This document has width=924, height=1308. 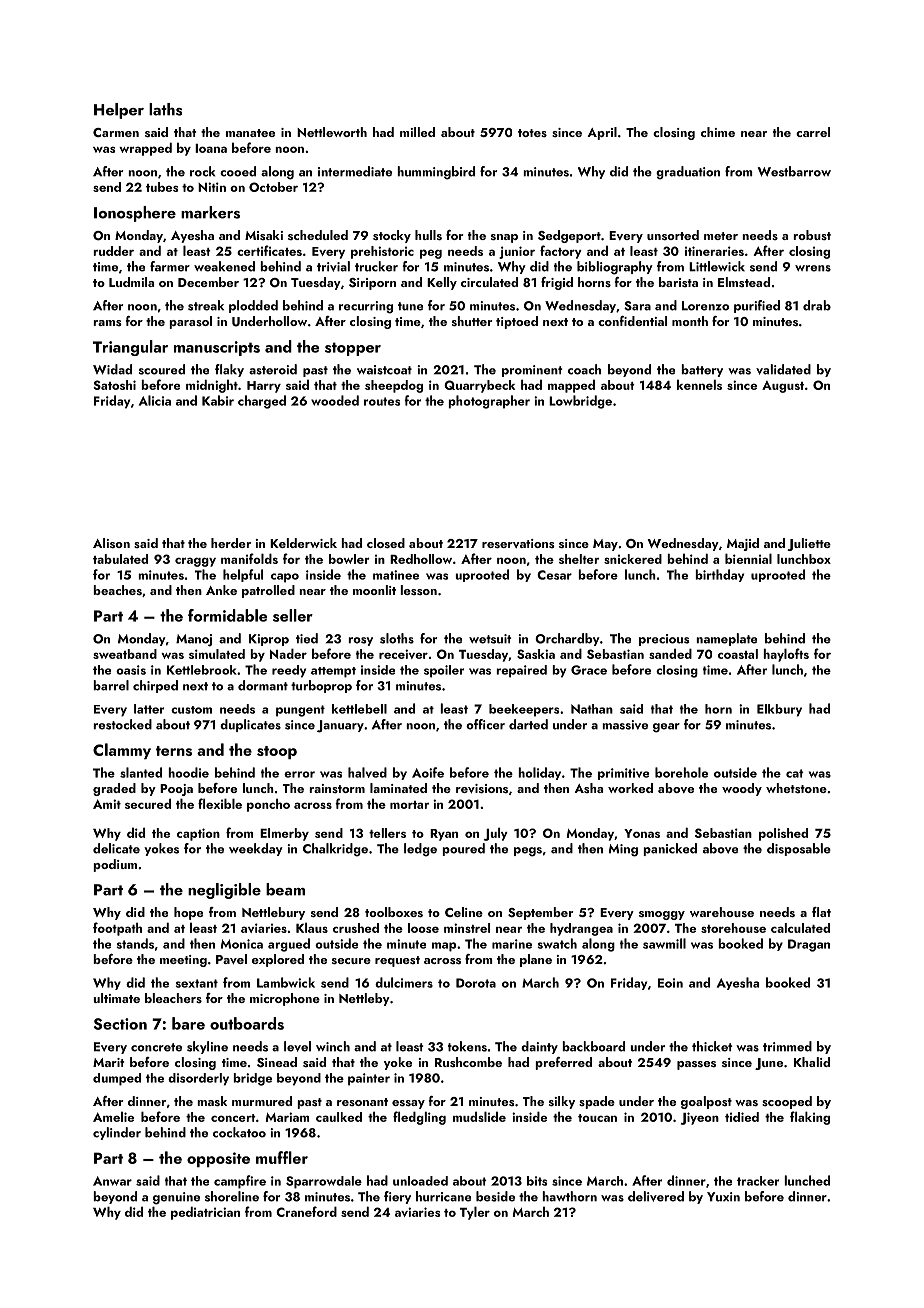 What do you see at coordinates (670, 849) in the document?
I see `panicked` at bounding box center [670, 849].
